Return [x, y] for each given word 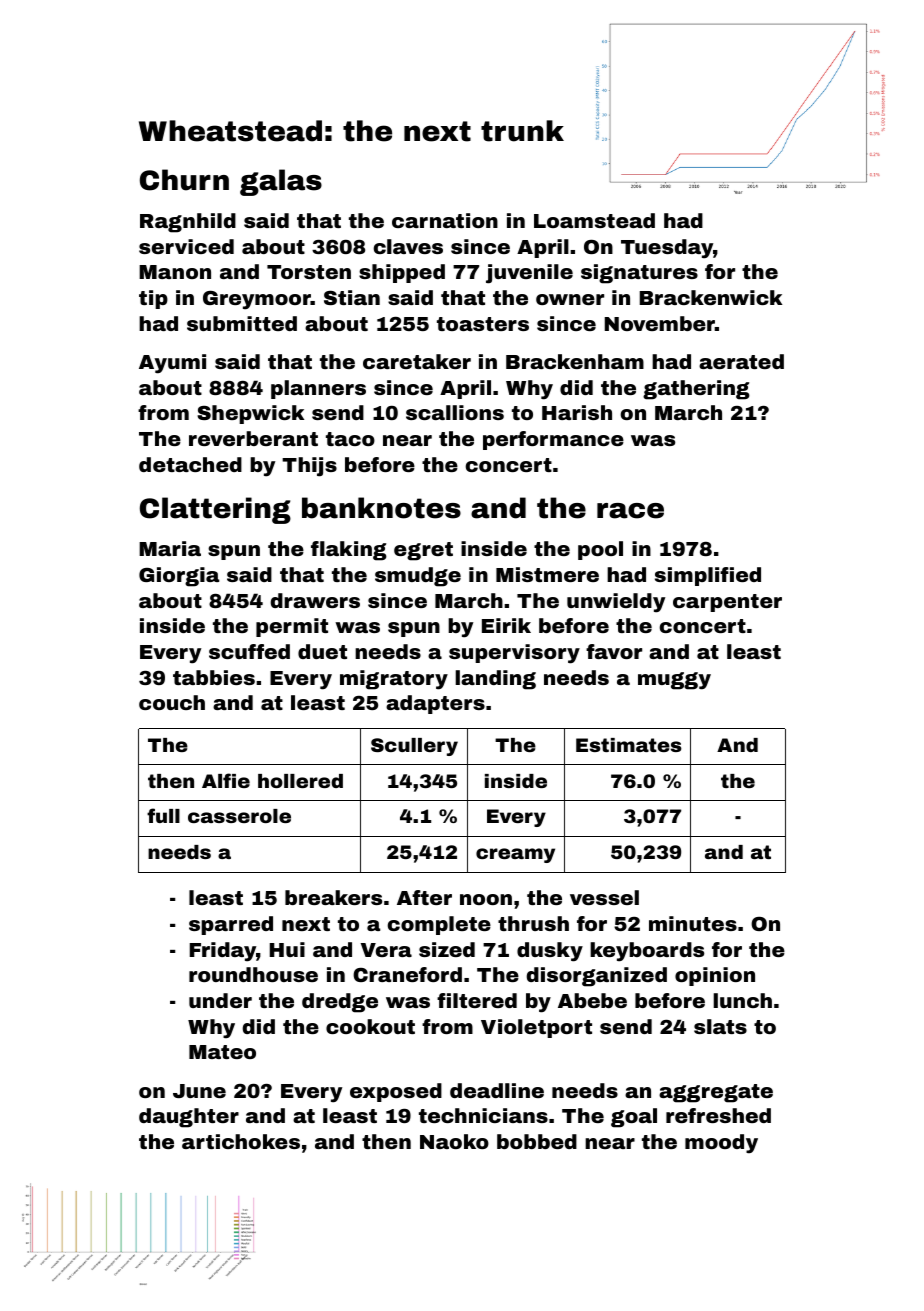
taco [350, 439]
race [630, 511]
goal [634, 1118]
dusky [550, 952]
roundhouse [253, 974]
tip [153, 299]
